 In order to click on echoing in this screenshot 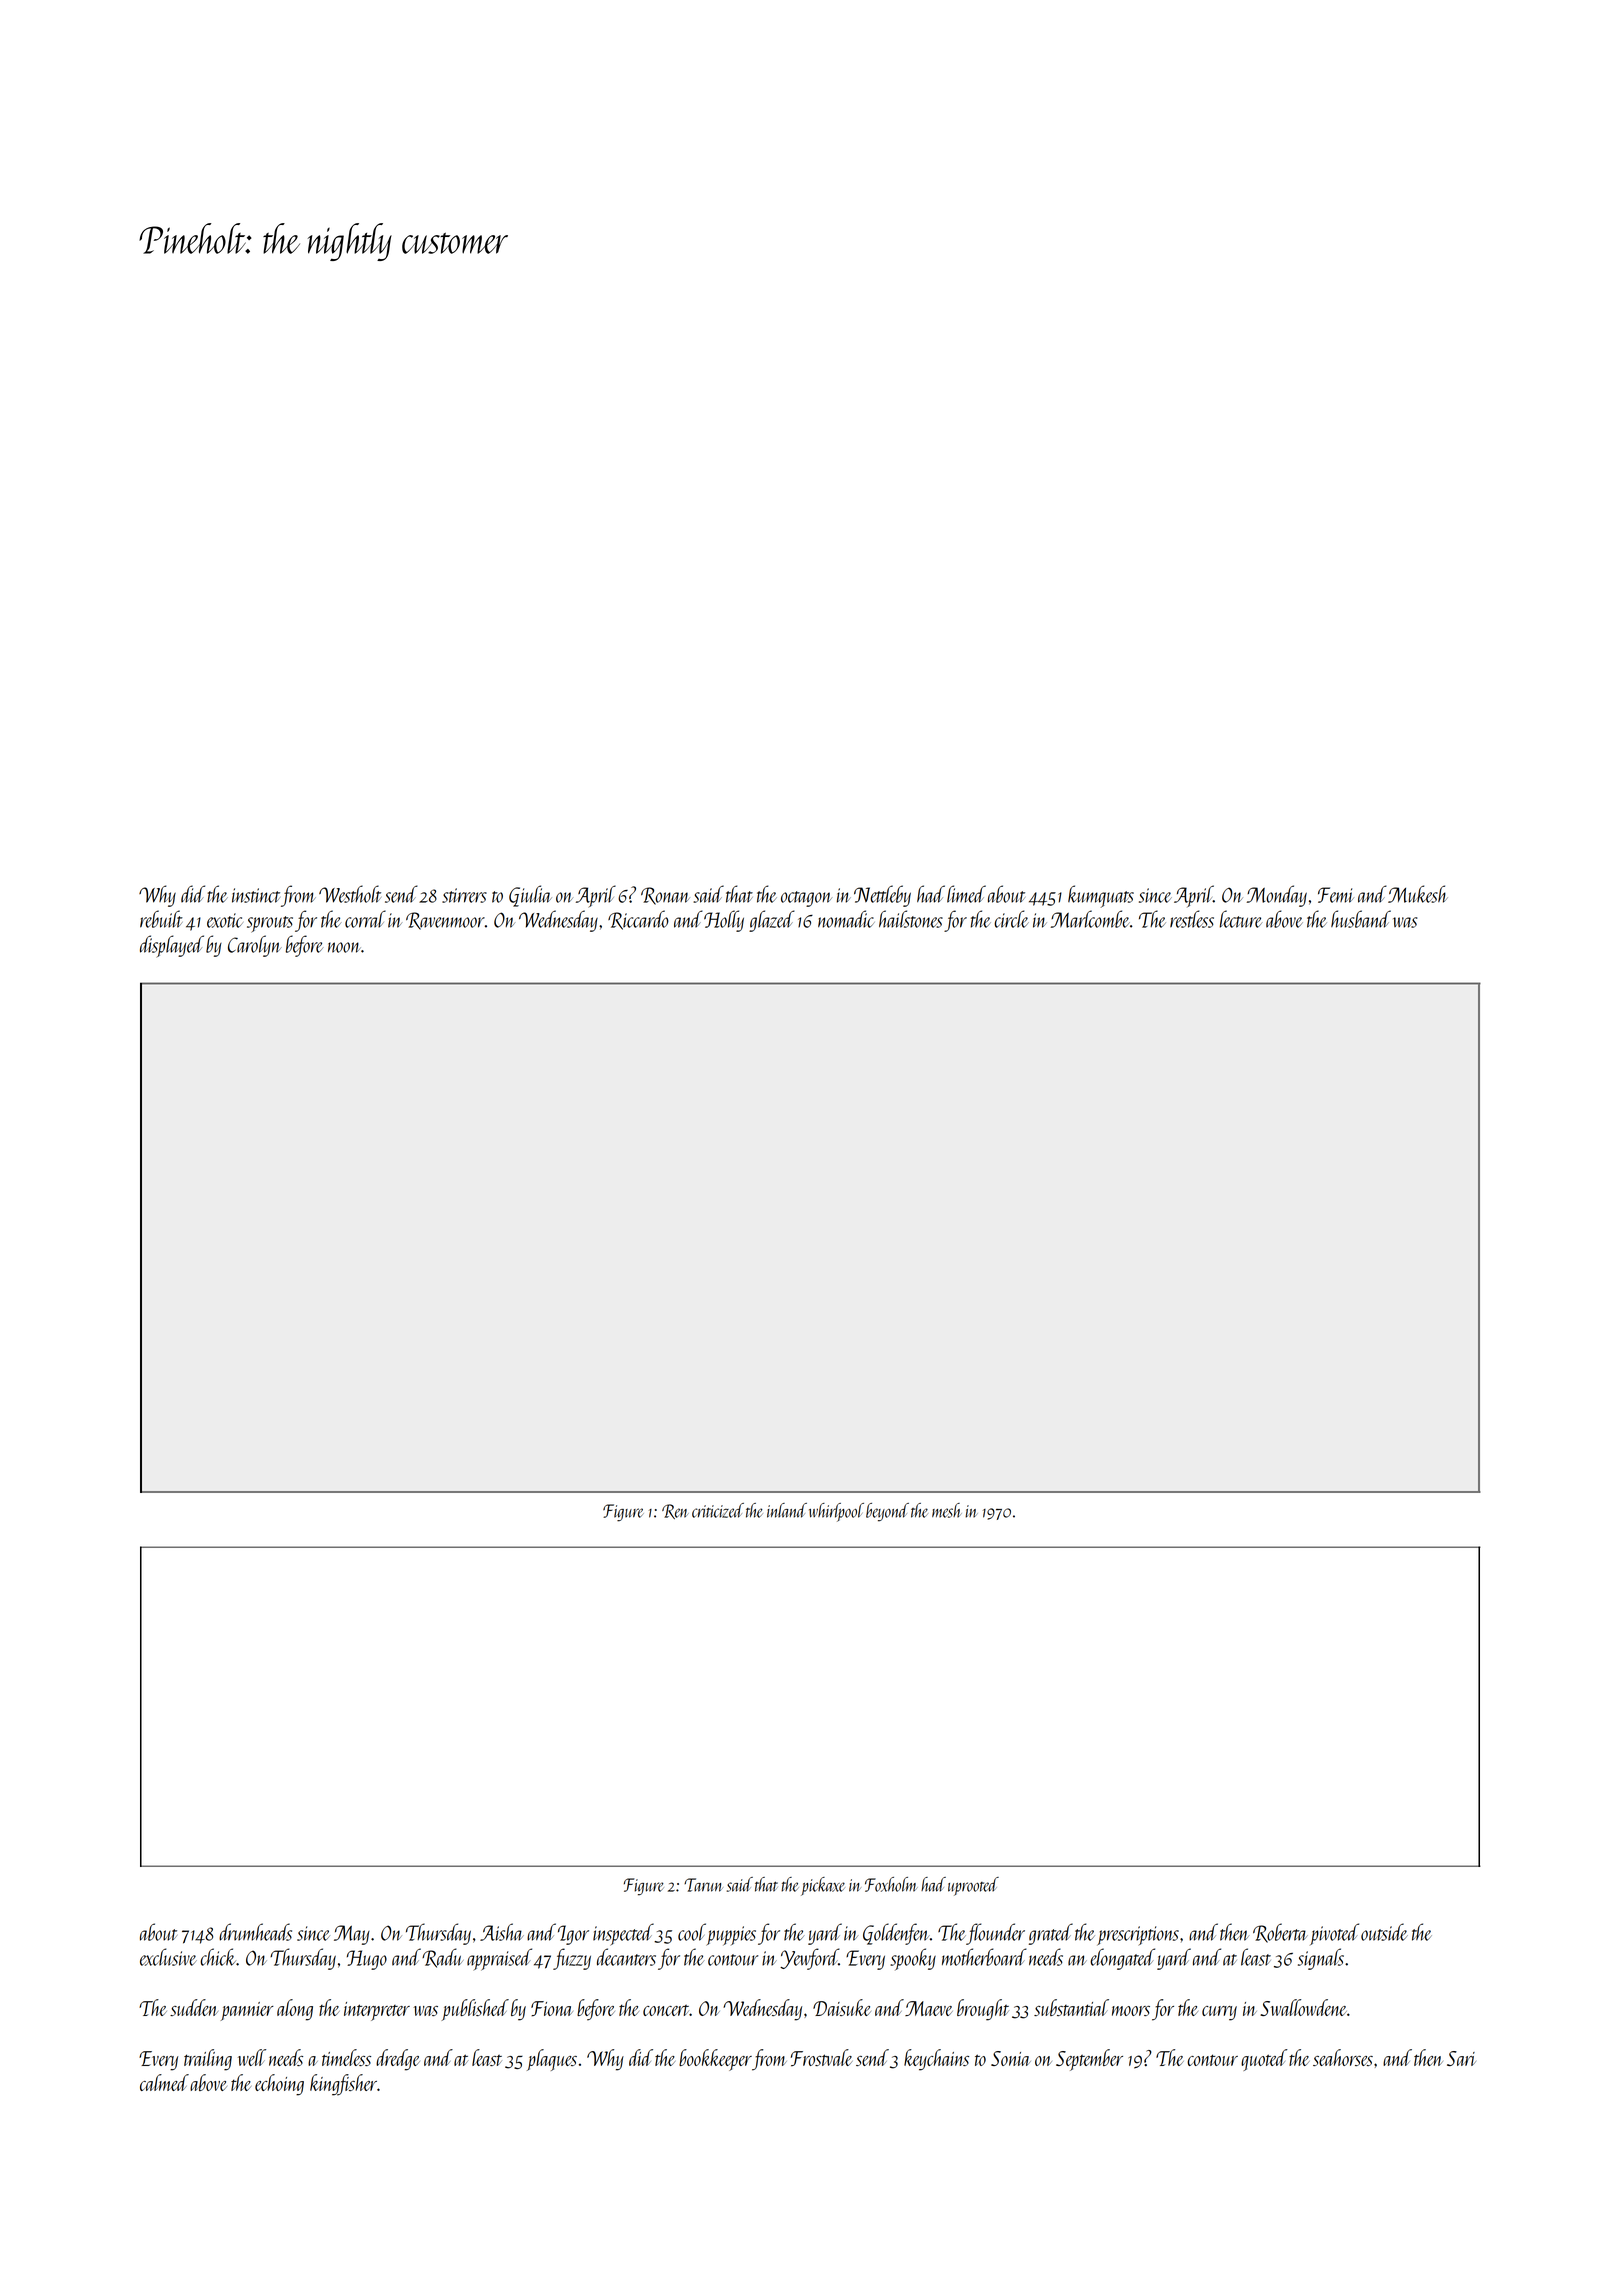, I will do `click(279, 2085)`.
